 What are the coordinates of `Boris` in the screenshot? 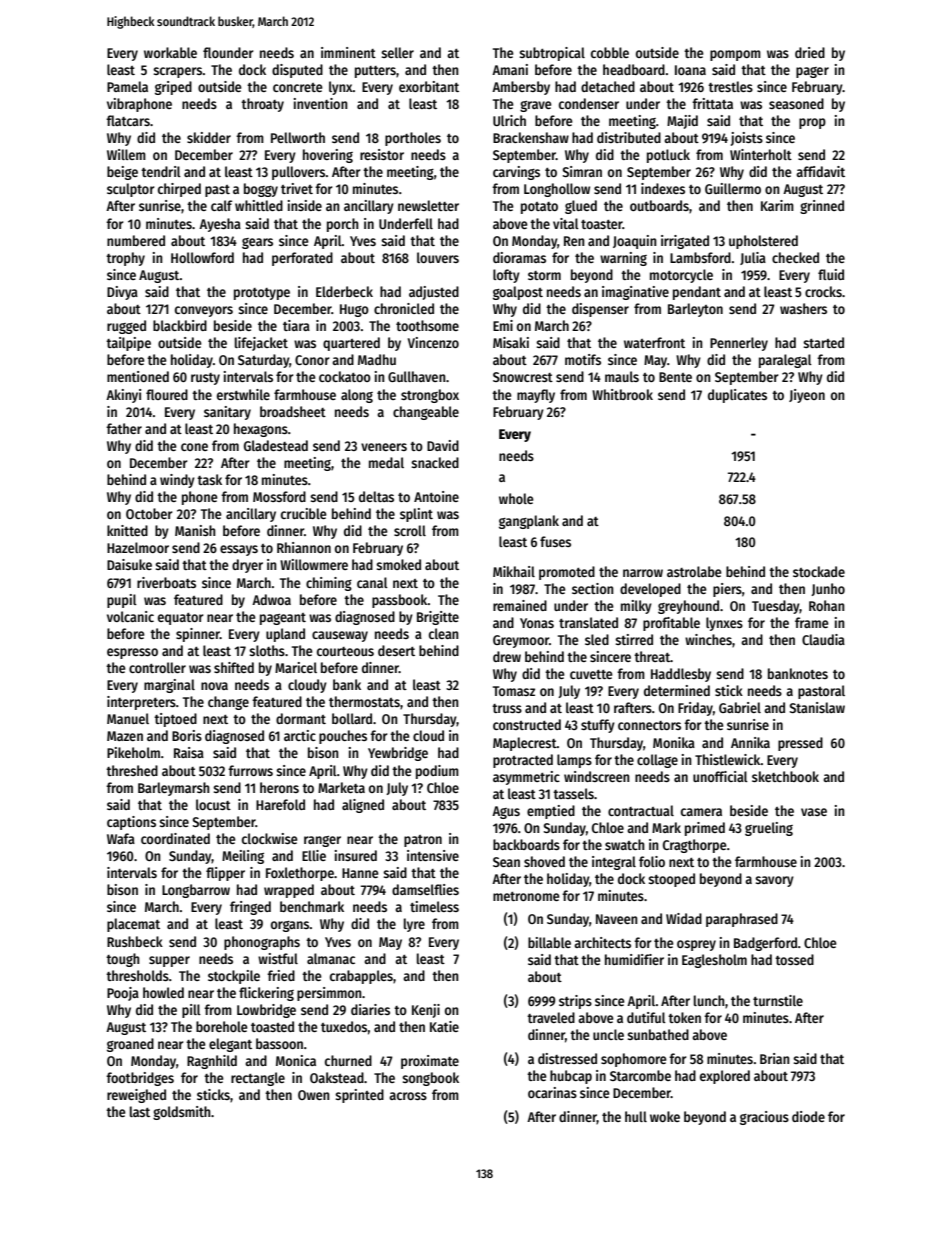 It's located at (187, 735).
